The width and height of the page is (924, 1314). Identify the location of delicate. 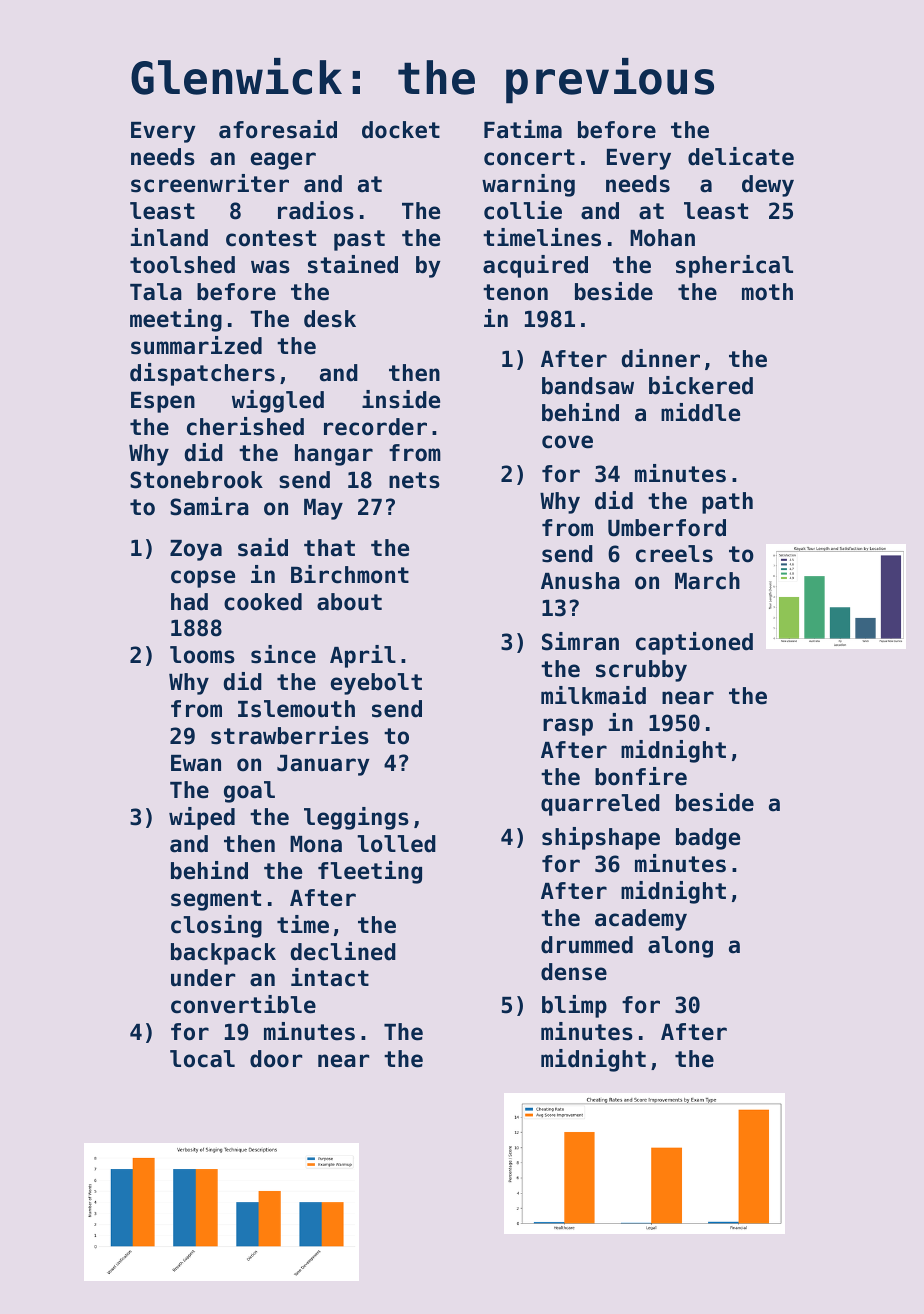
(741, 156).
